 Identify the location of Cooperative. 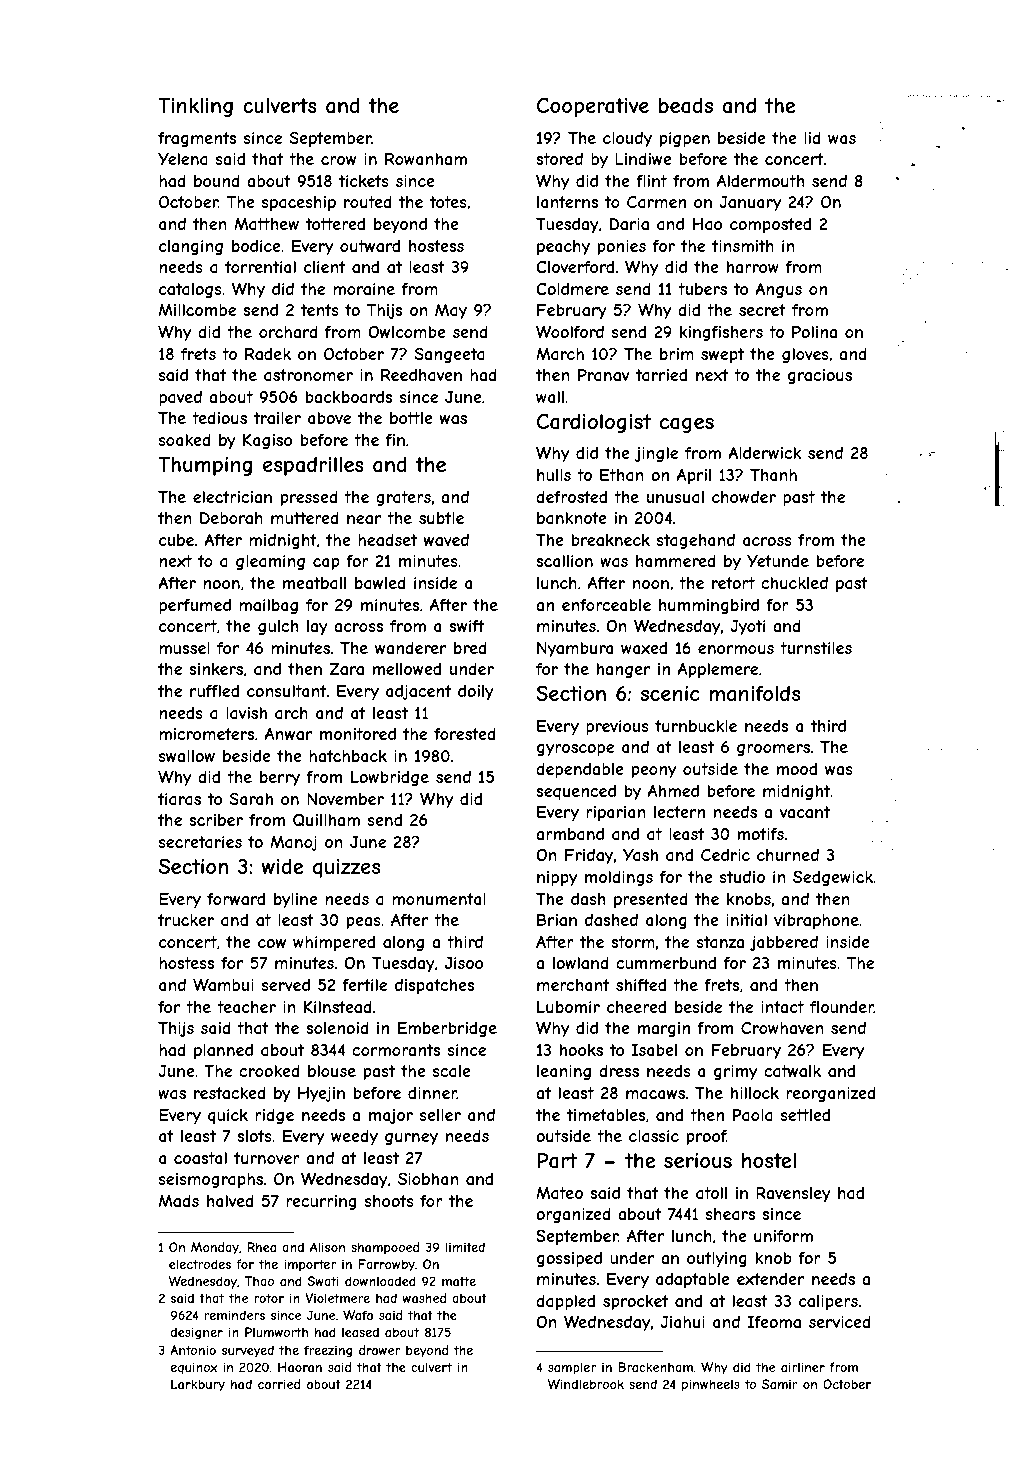
(593, 107).
